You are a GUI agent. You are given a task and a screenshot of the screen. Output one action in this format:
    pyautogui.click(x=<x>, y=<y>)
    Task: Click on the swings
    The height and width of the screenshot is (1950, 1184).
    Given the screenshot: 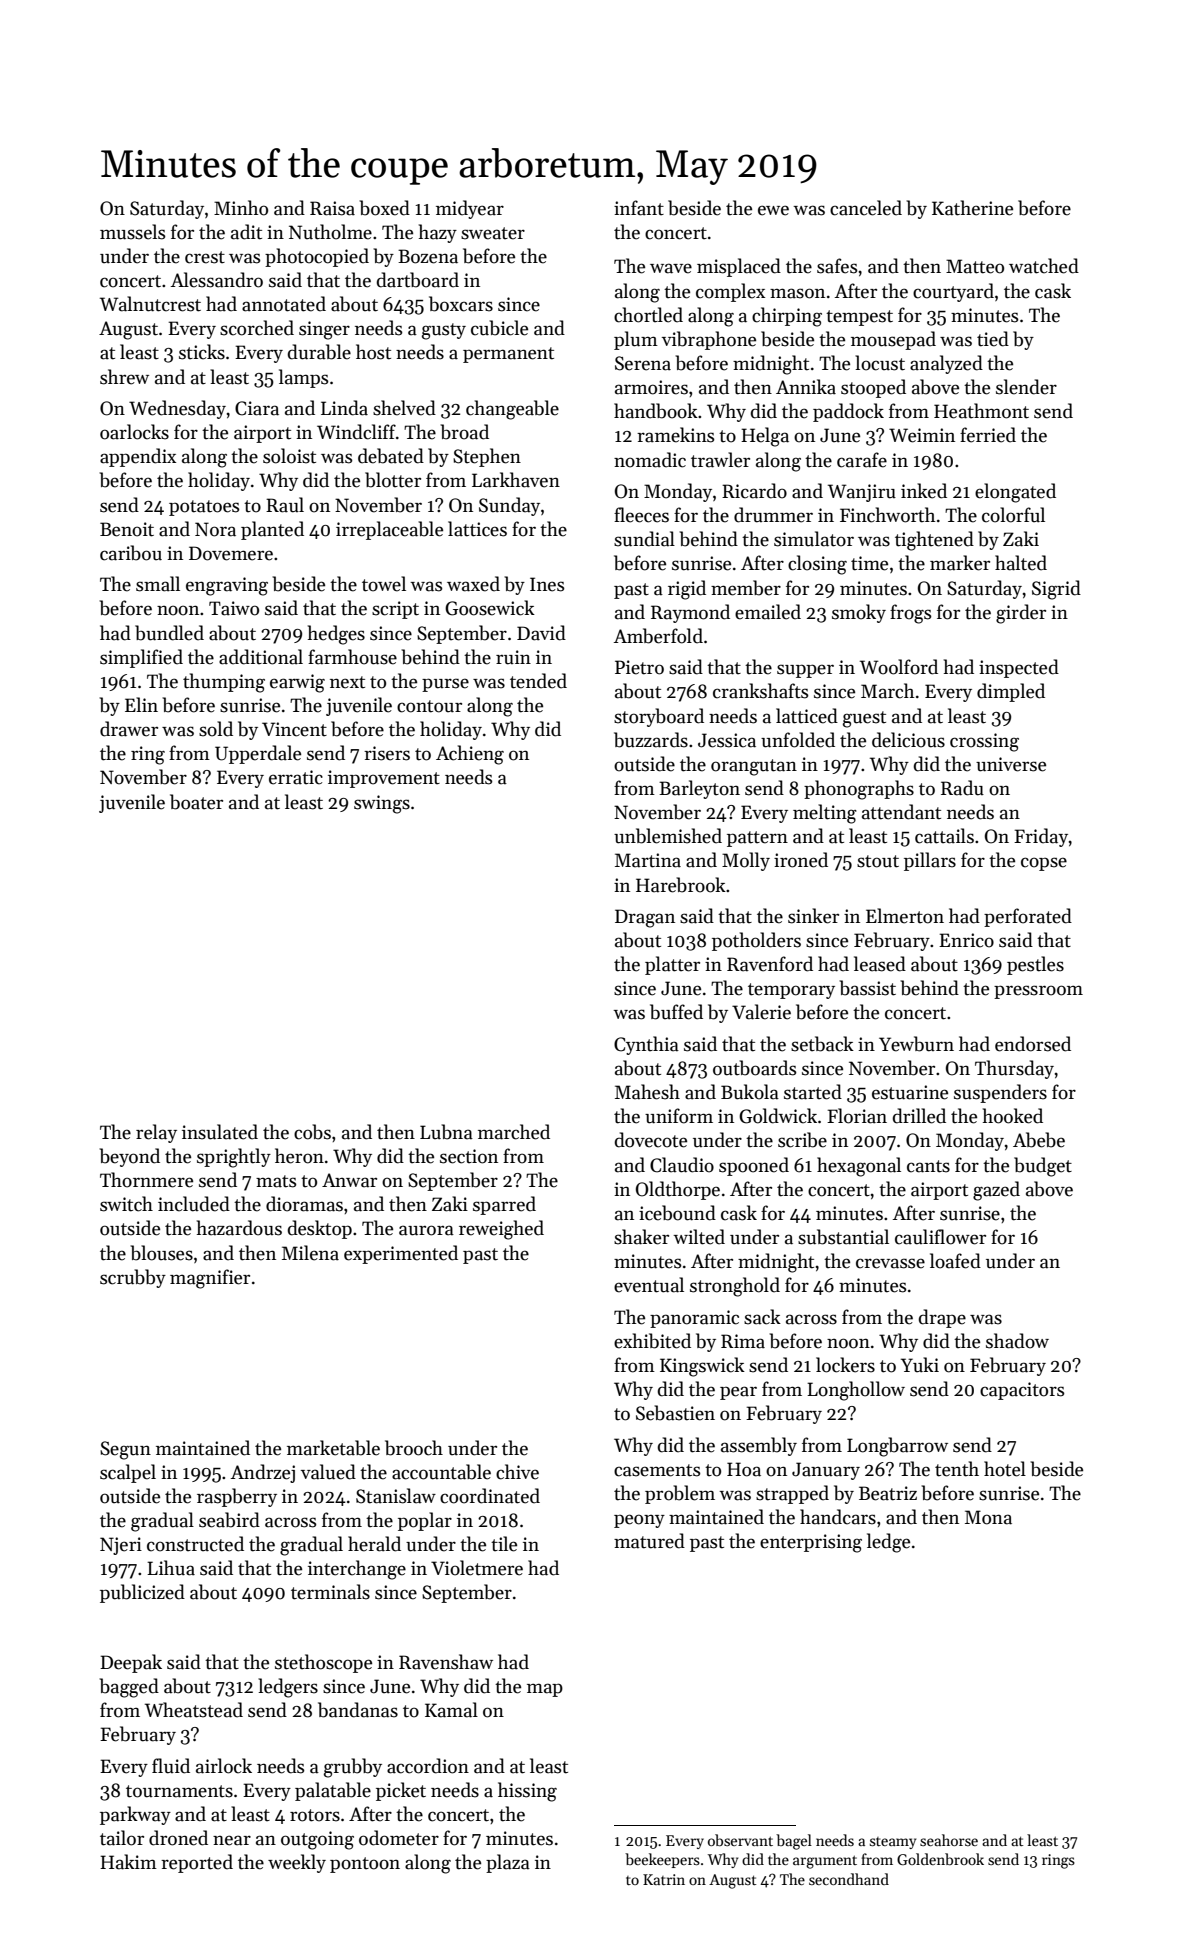 What is the action you would take?
    pyautogui.click(x=382, y=804)
